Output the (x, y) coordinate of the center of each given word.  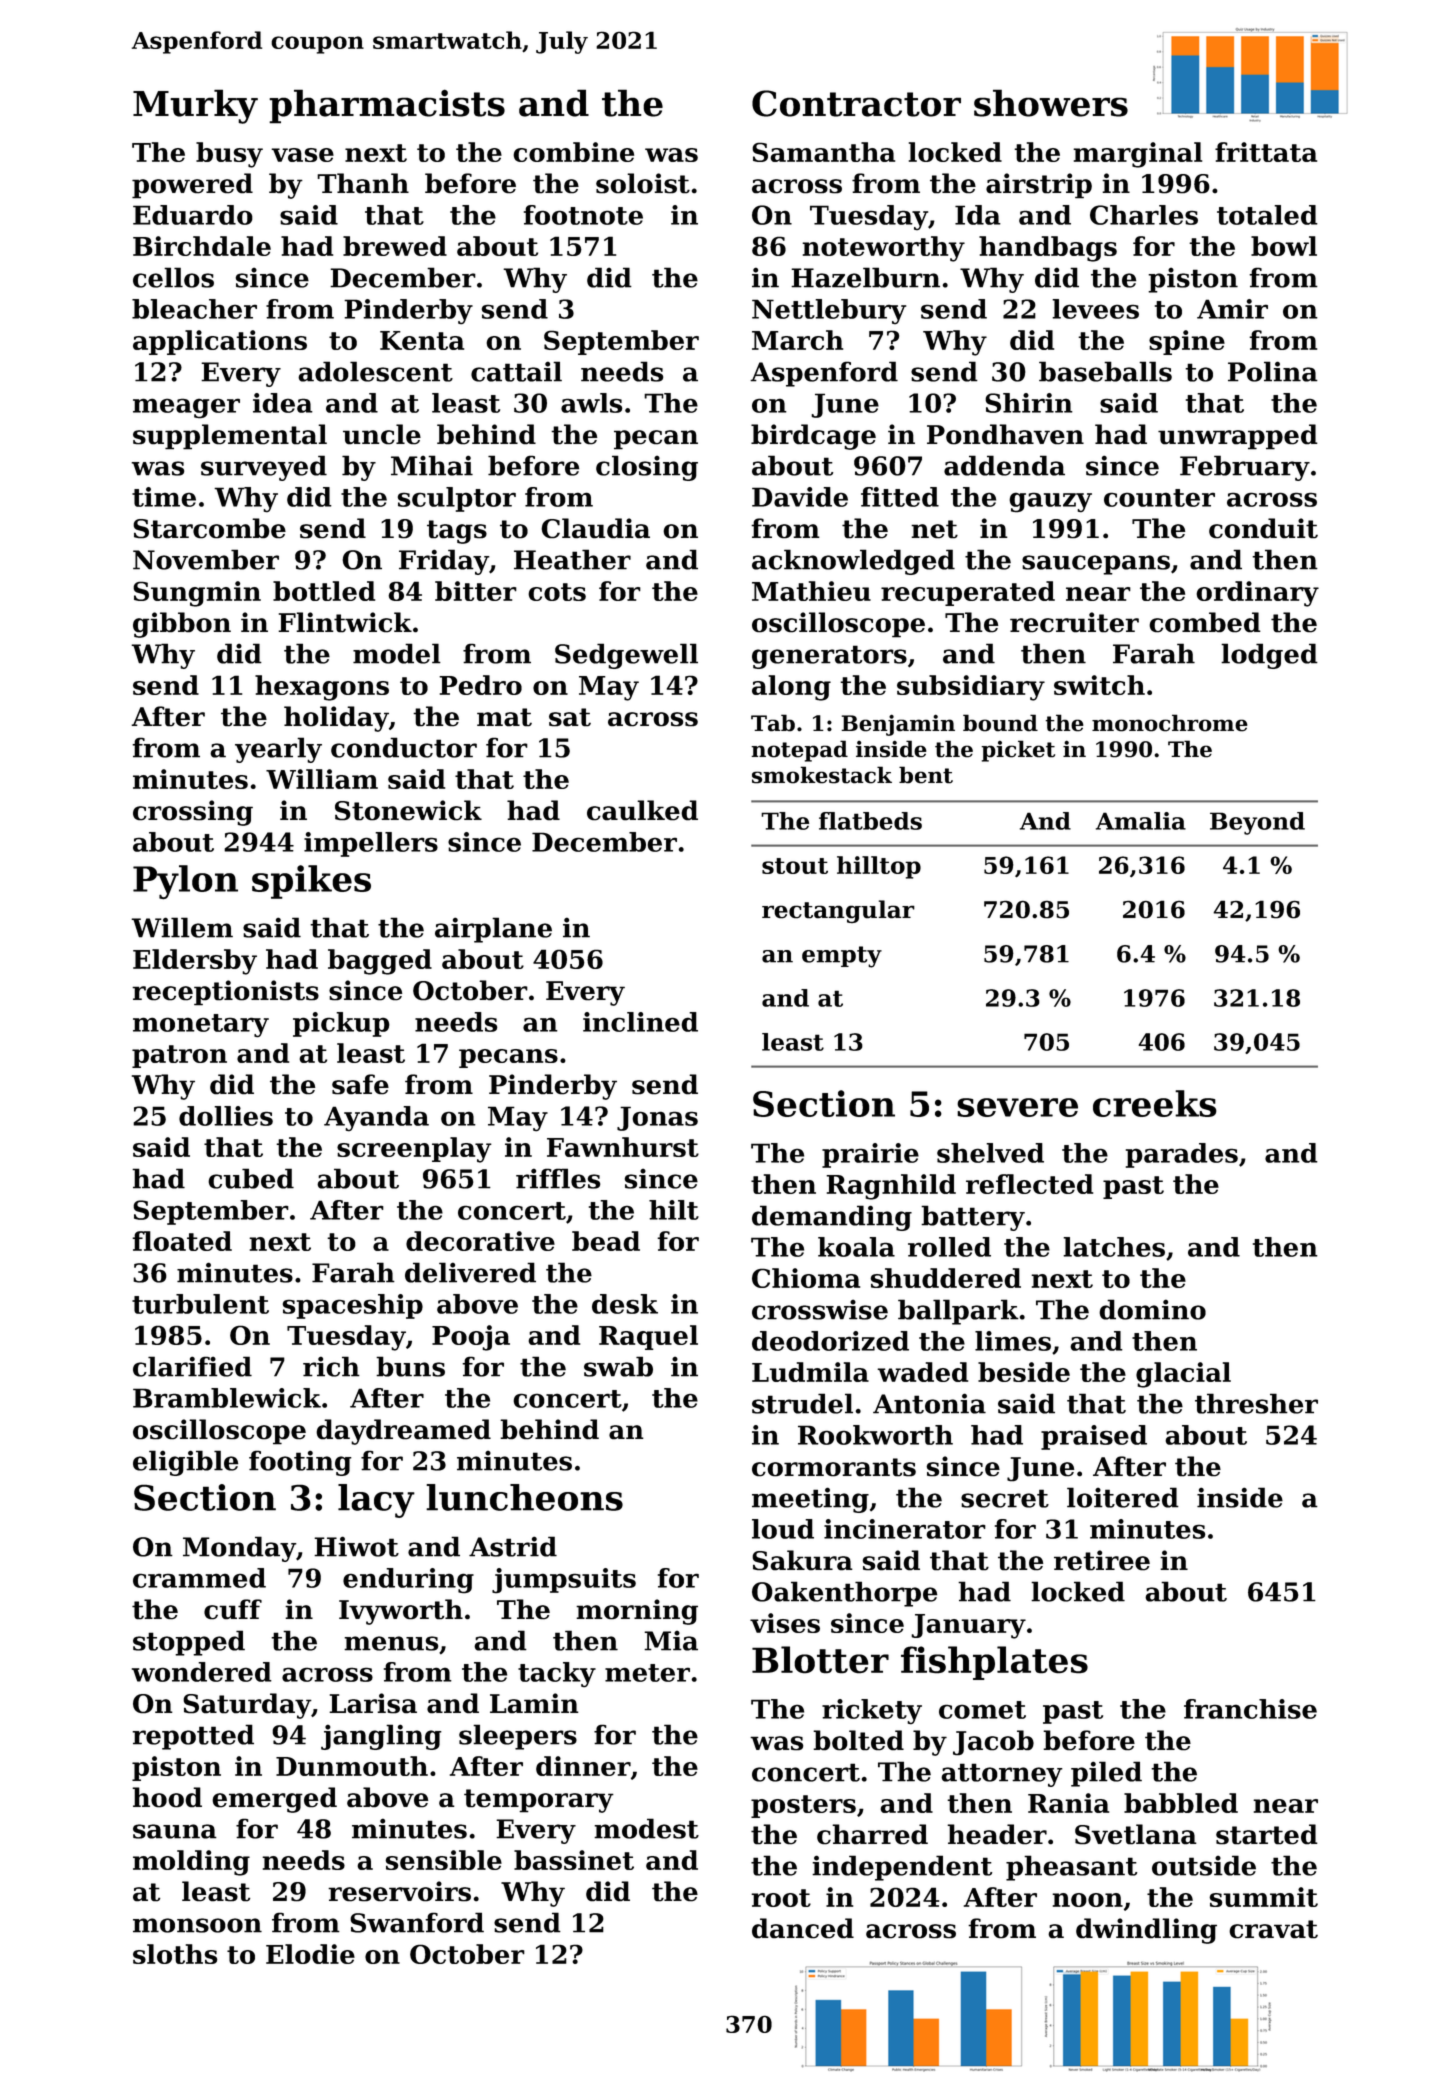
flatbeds (870, 821)
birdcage (813, 437)
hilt (674, 1210)
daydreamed (403, 1432)
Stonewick (408, 810)
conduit (1263, 528)
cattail (516, 371)
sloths (175, 1954)
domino (1152, 1309)
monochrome (1169, 723)
